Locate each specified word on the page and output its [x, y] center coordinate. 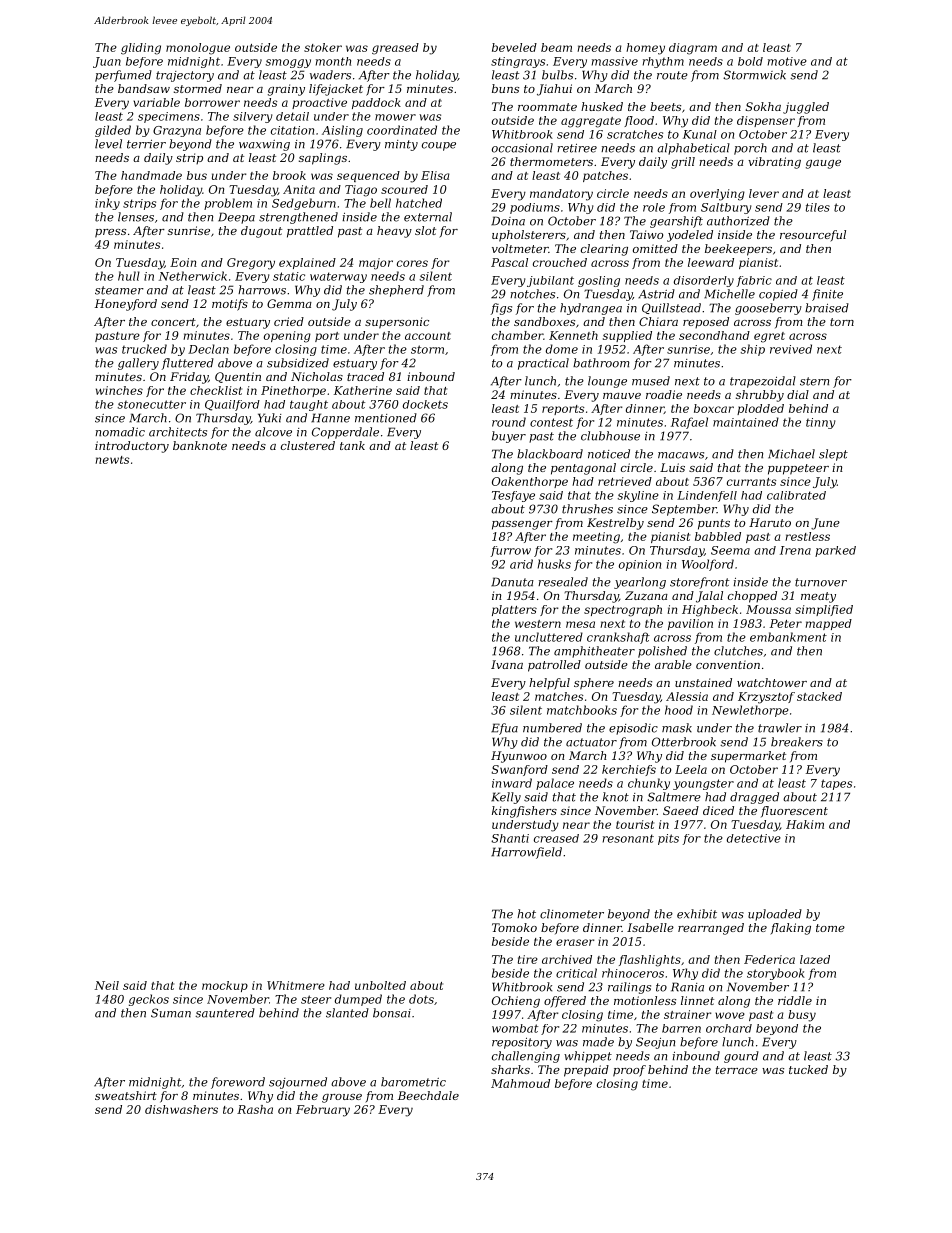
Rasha [255, 1109]
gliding [141, 49]
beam [556, 47]
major [376, 264]
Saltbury [726, 208]
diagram [693, 49]
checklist [216, 390]
